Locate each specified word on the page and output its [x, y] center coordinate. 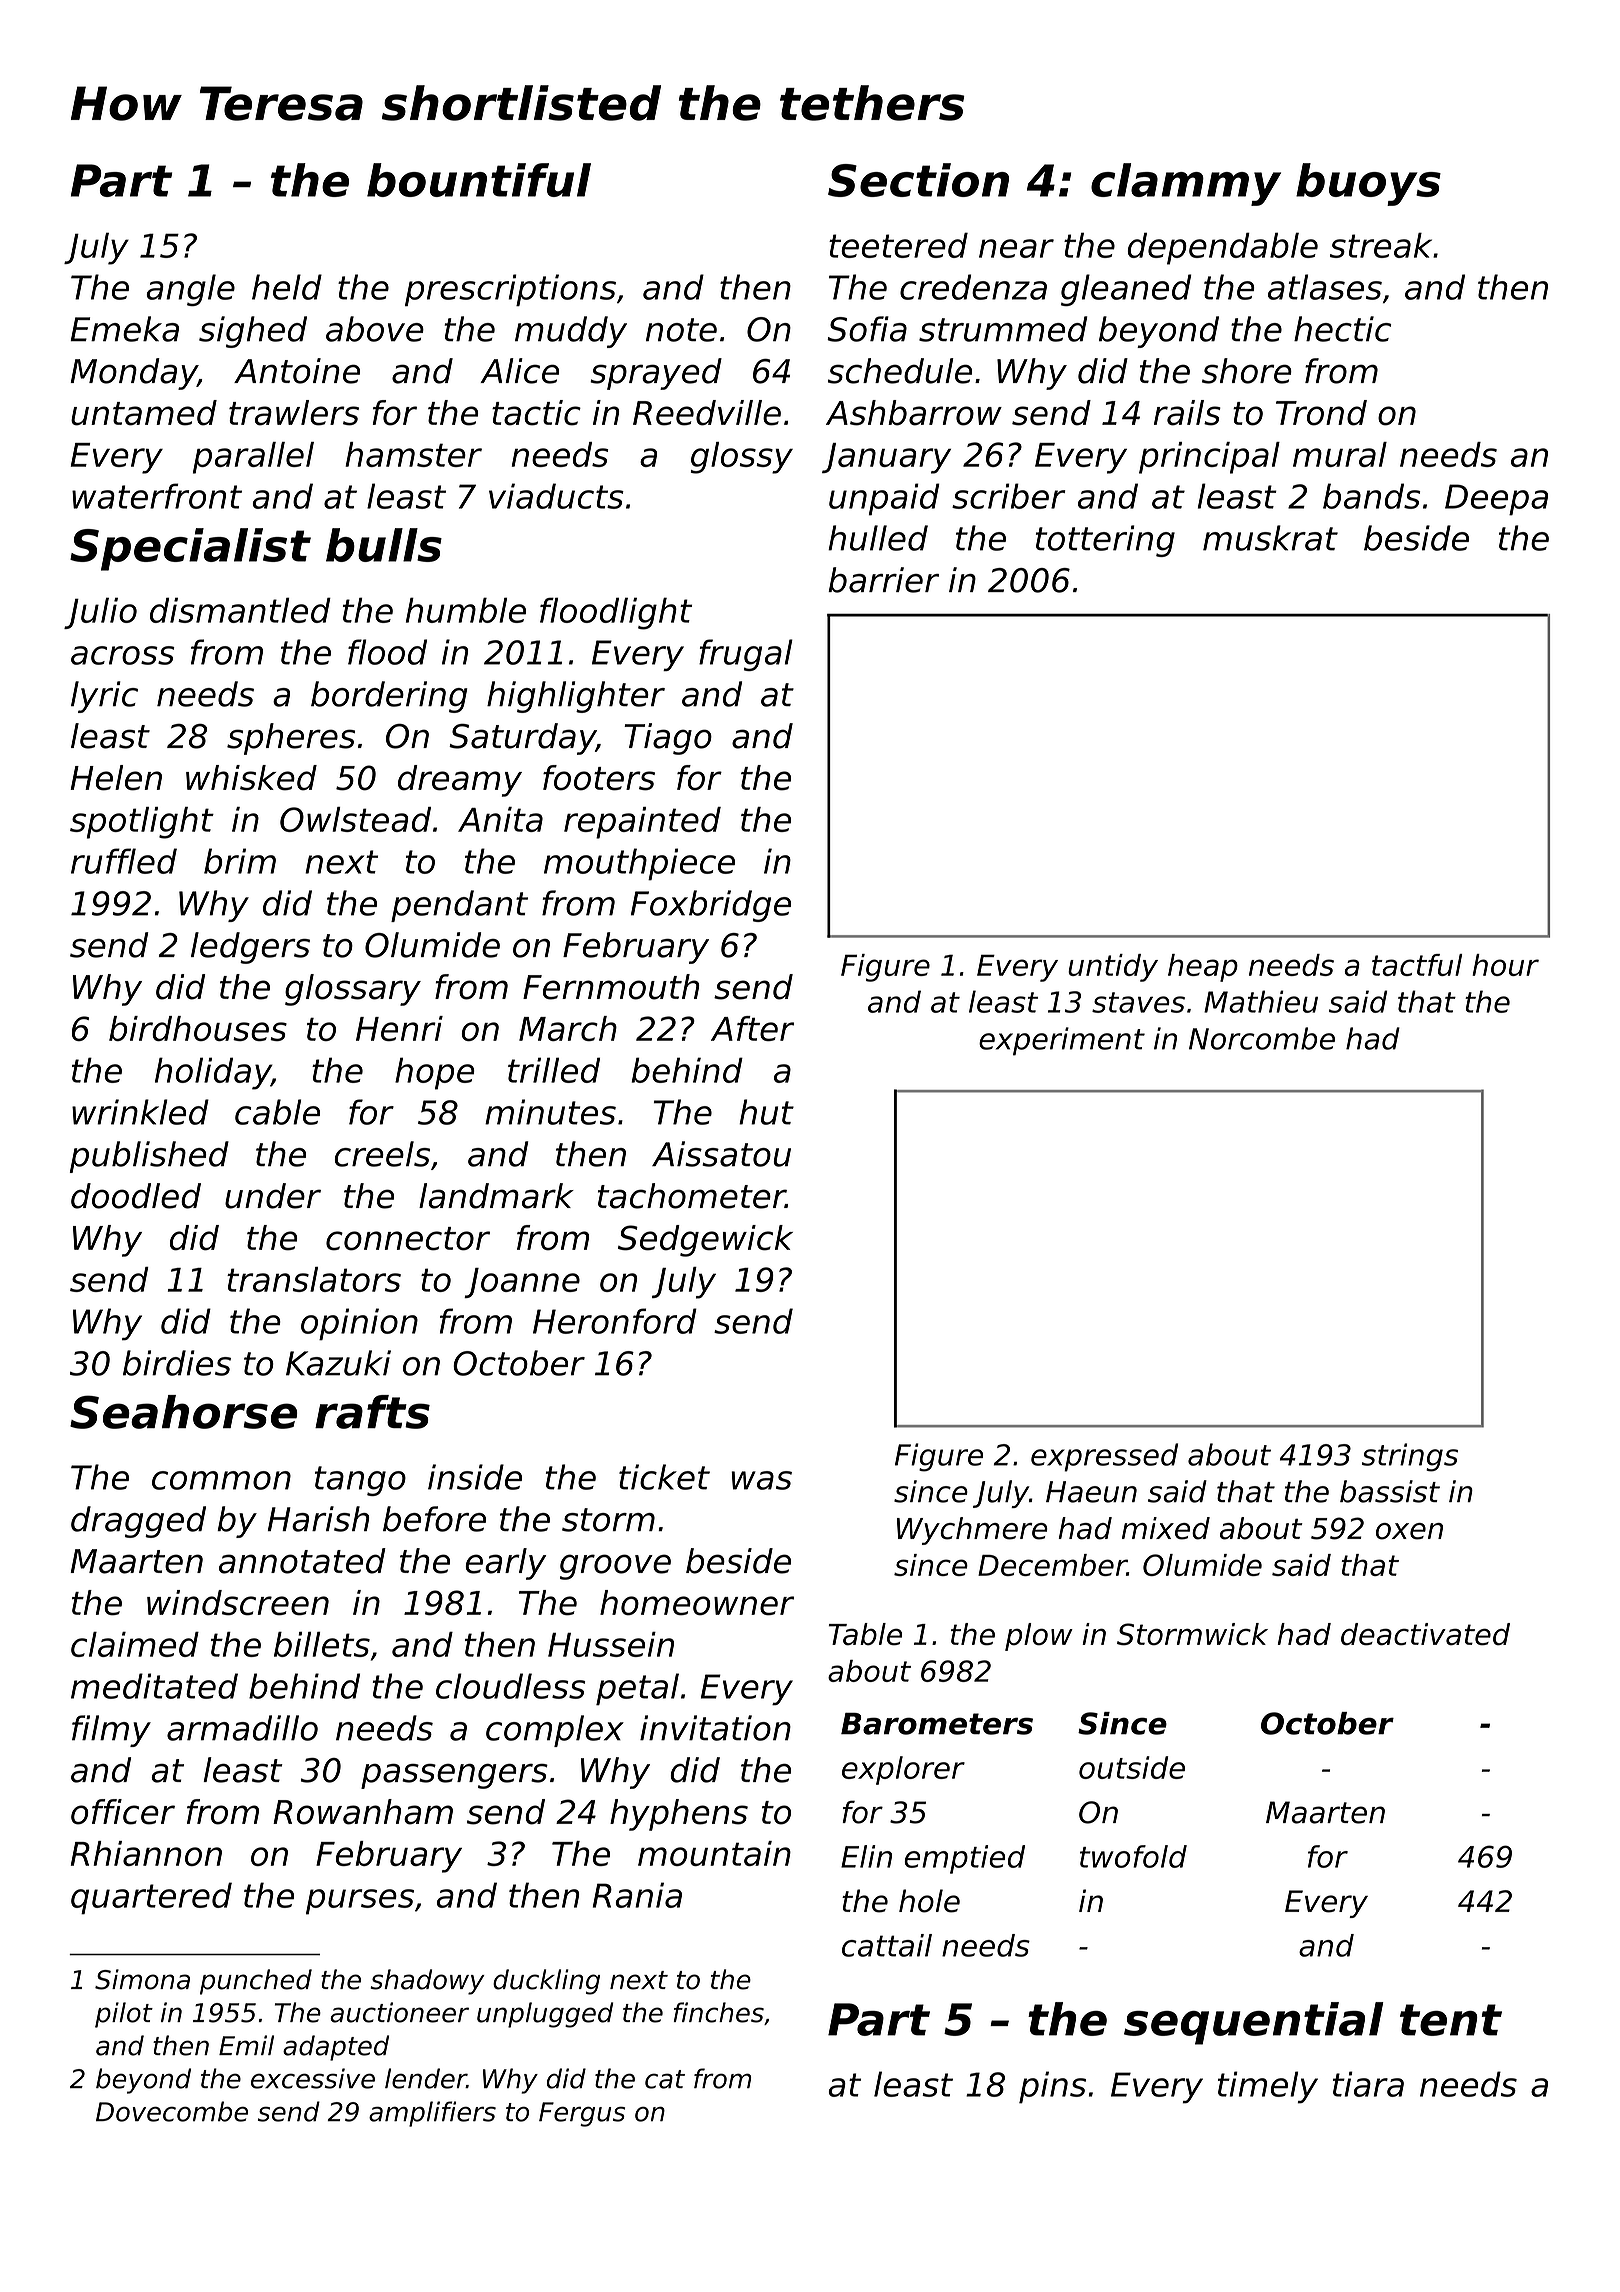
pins [1052, 2087]
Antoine [297, 371]
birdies [177, 1363]
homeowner [697, 1603]
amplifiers [432, 2114]
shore [1247, 371]
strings [1410, 1457]
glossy [742, 458]
